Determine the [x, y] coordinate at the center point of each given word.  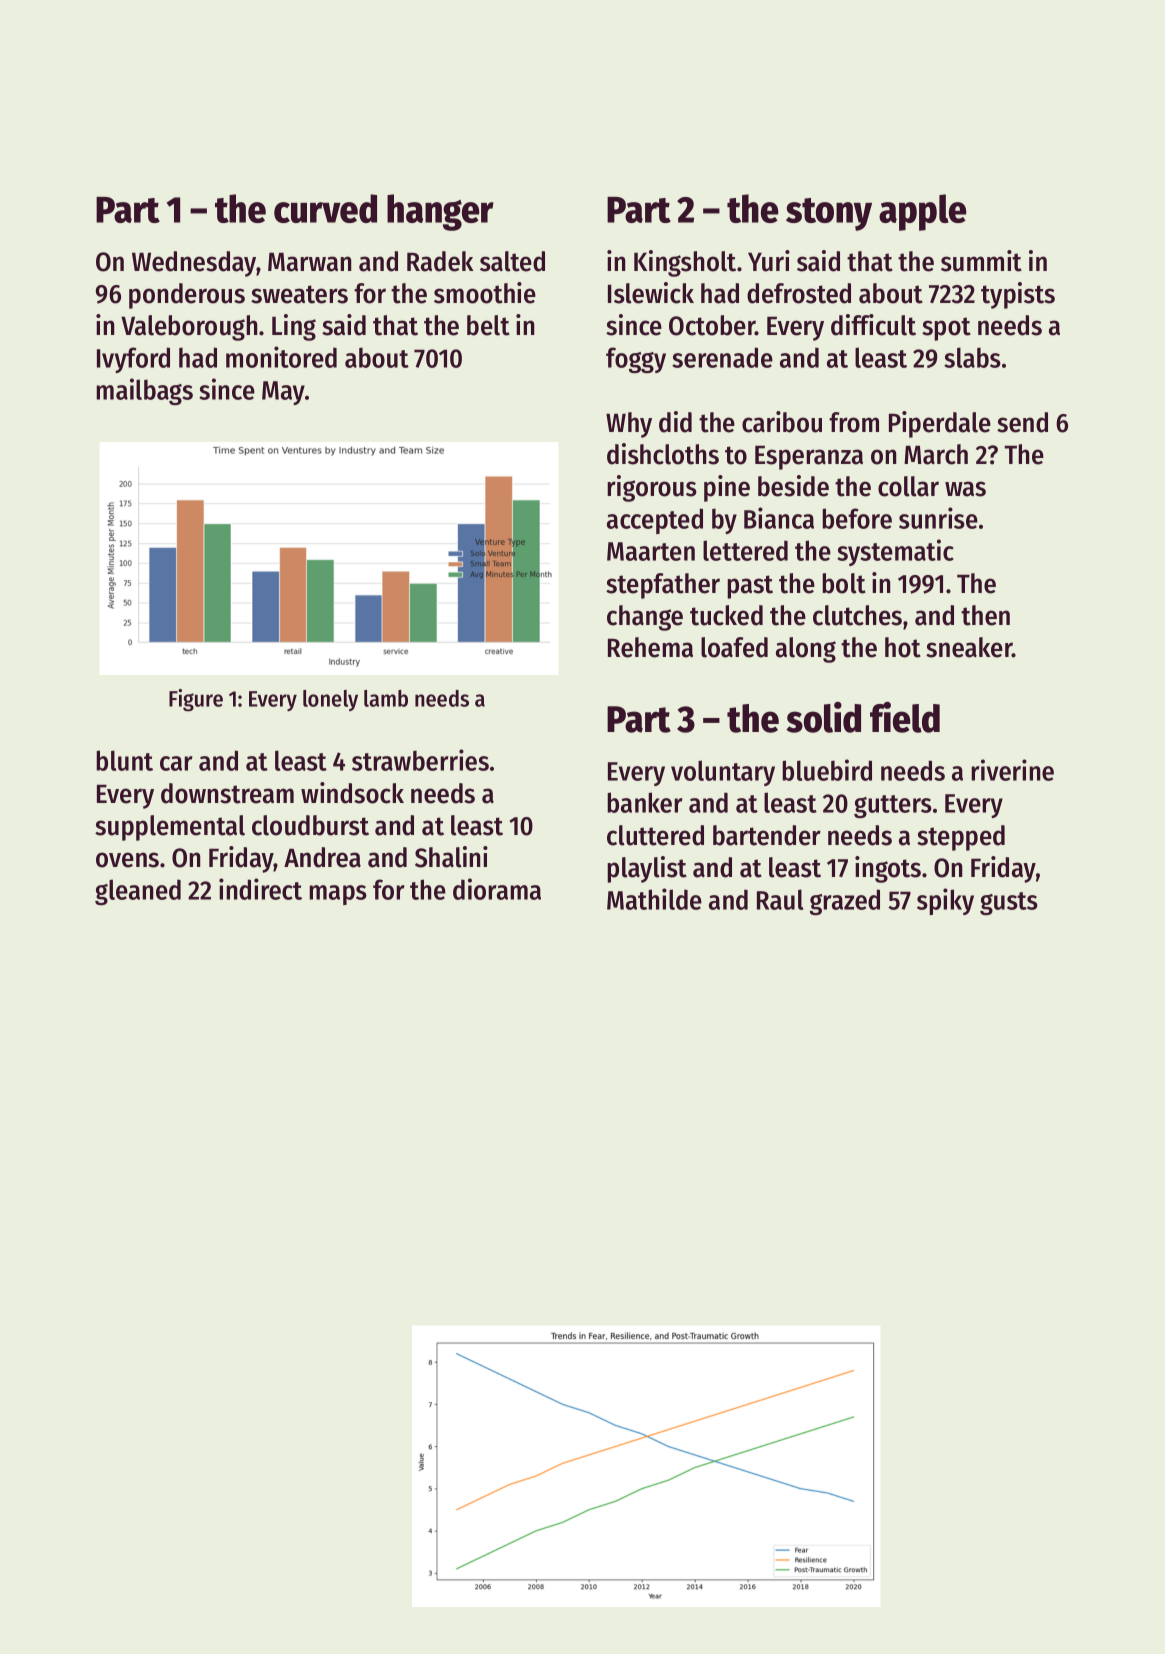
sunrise [938, 518]
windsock [352, 793]
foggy [636, 360]
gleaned [138, 892]
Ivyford [133, 360]
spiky [945, 901]
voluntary [723, 773]
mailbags [144, 391]
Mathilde [654, 899]
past [750, 587]
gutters [893, 806]
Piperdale [940, 424]
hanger [440, 212]
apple [922, 212]
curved [325, 208]
